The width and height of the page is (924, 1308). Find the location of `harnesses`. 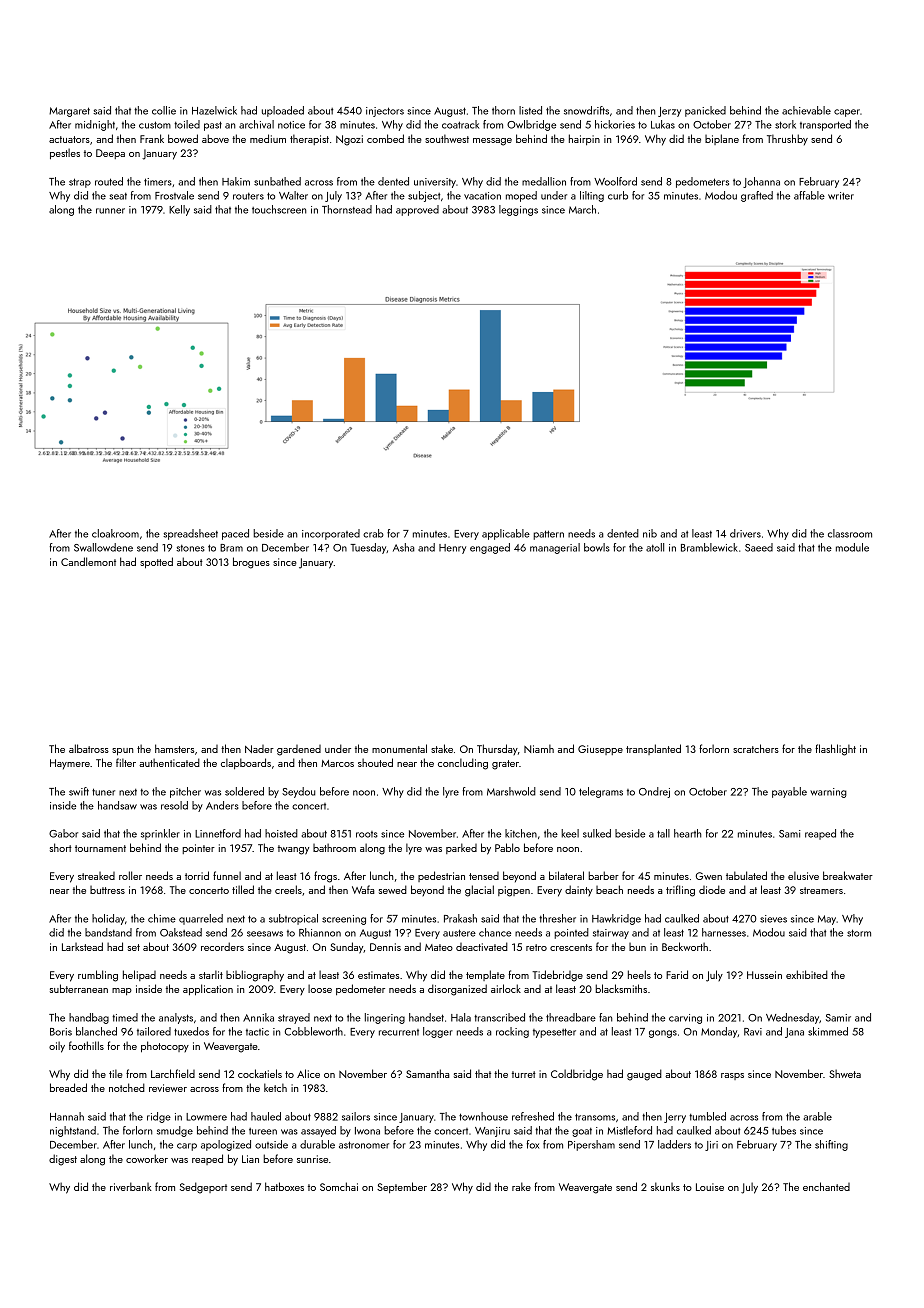

harnesses is located at coordinates (724, 932).
